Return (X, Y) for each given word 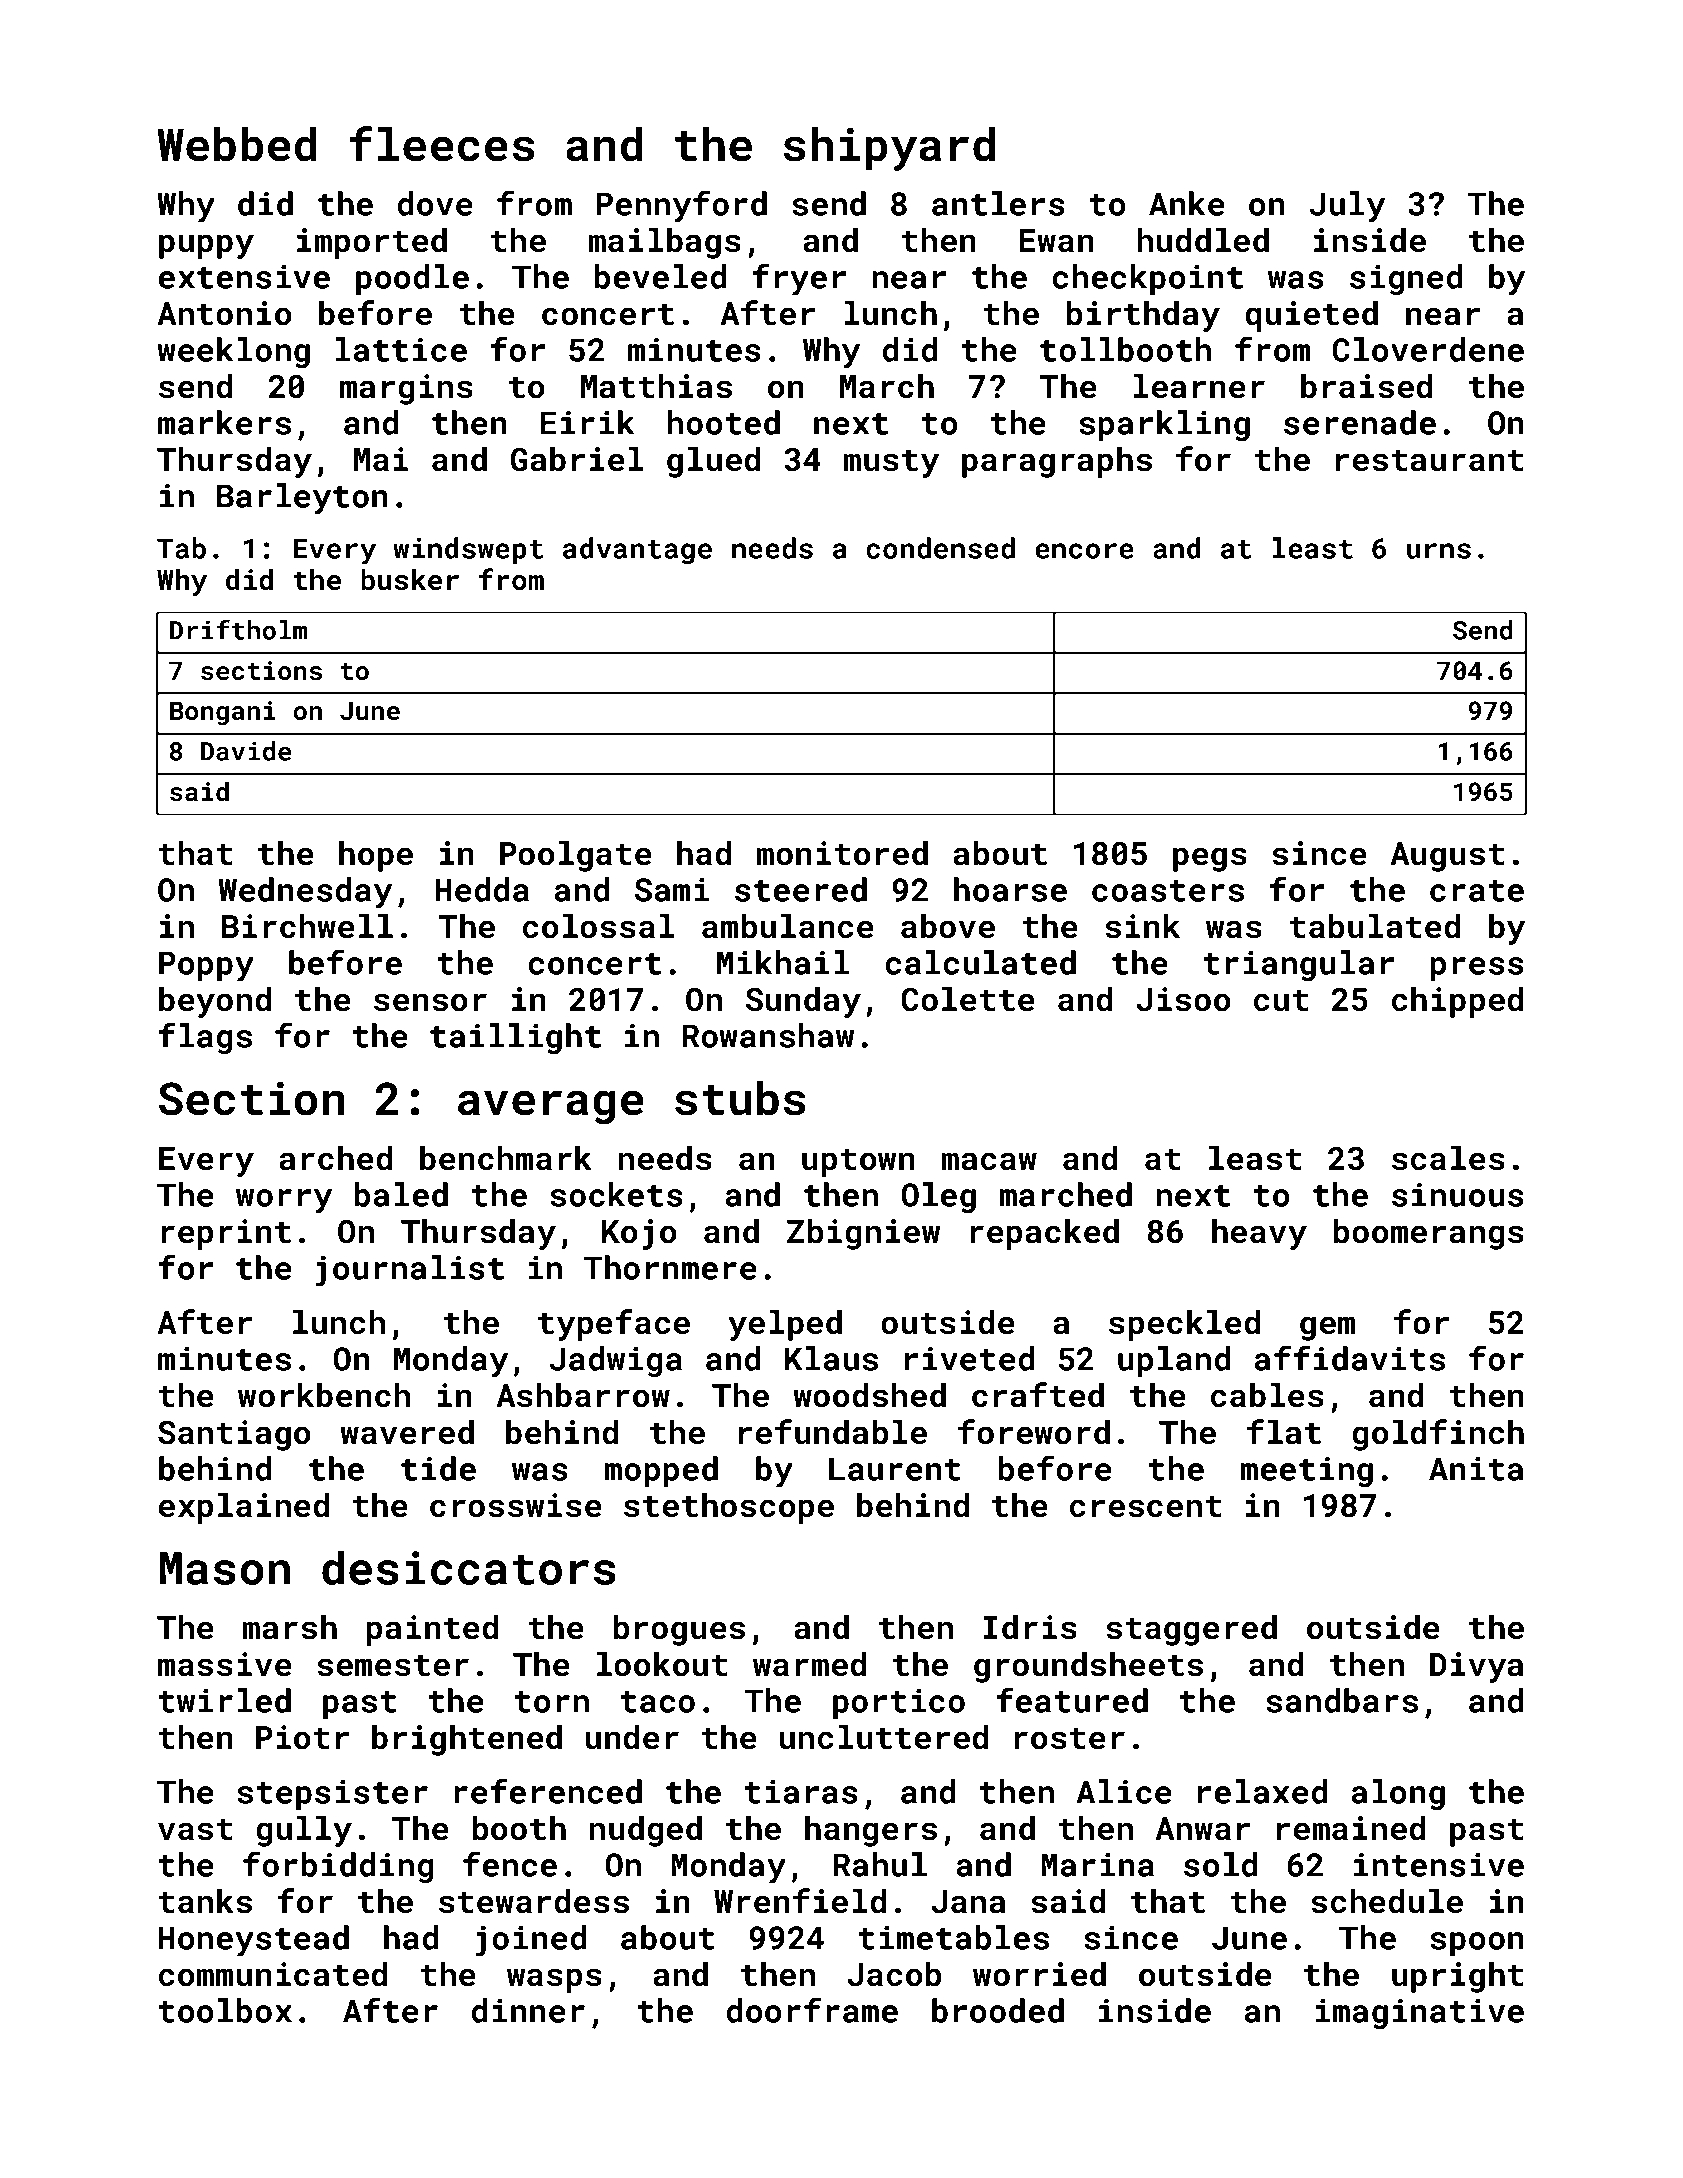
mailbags (664, 243)
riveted (969, 1358)
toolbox (225, 2010)
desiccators (469, 1567)
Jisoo (1183, 999)
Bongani (223, 713)
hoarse (1010, 889)
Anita (1476, 1469)
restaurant (1430, 461)
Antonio (224, 313)
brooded (998, 2010)
